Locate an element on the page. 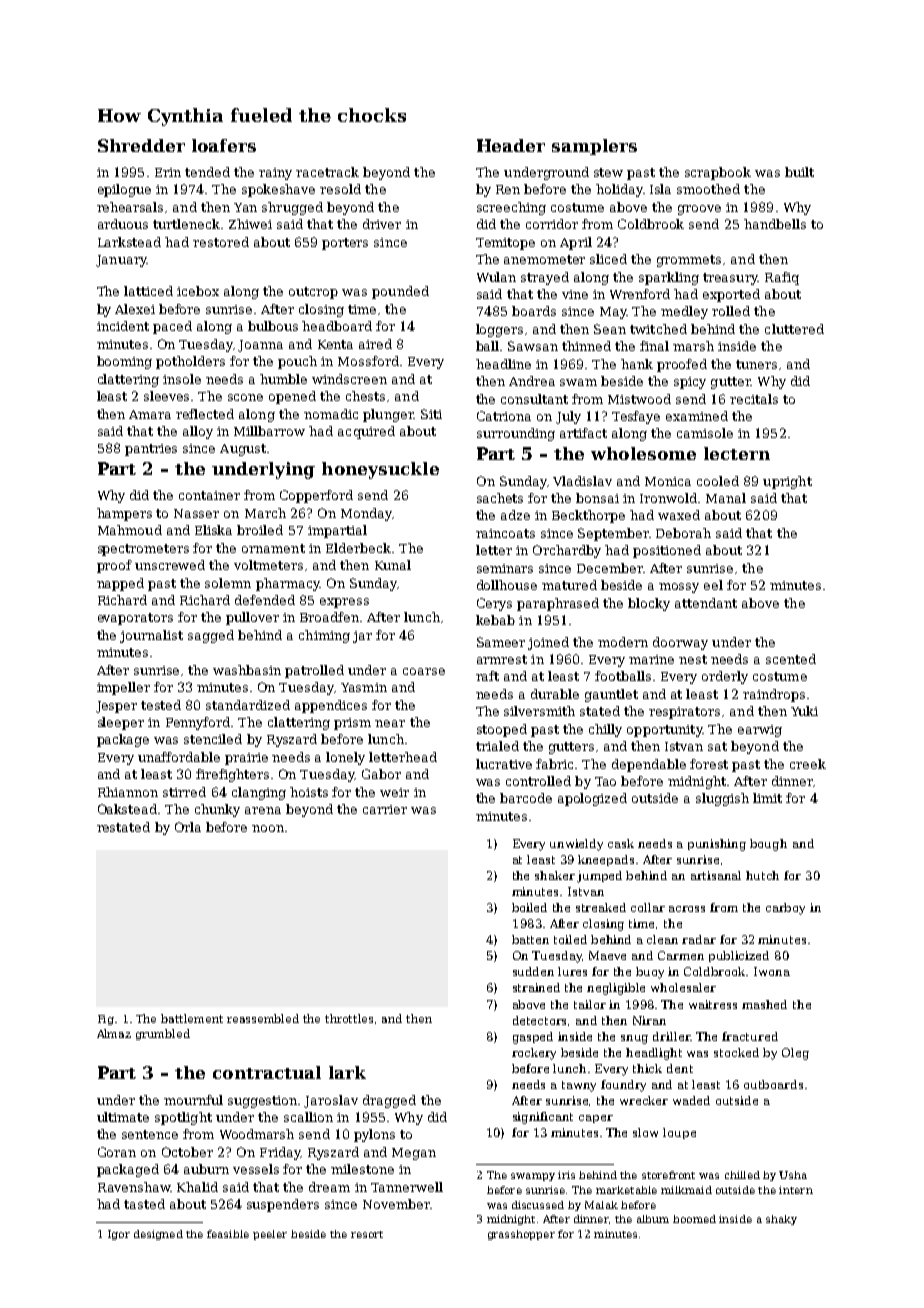  boiled is located at coordinates (529, 907).
